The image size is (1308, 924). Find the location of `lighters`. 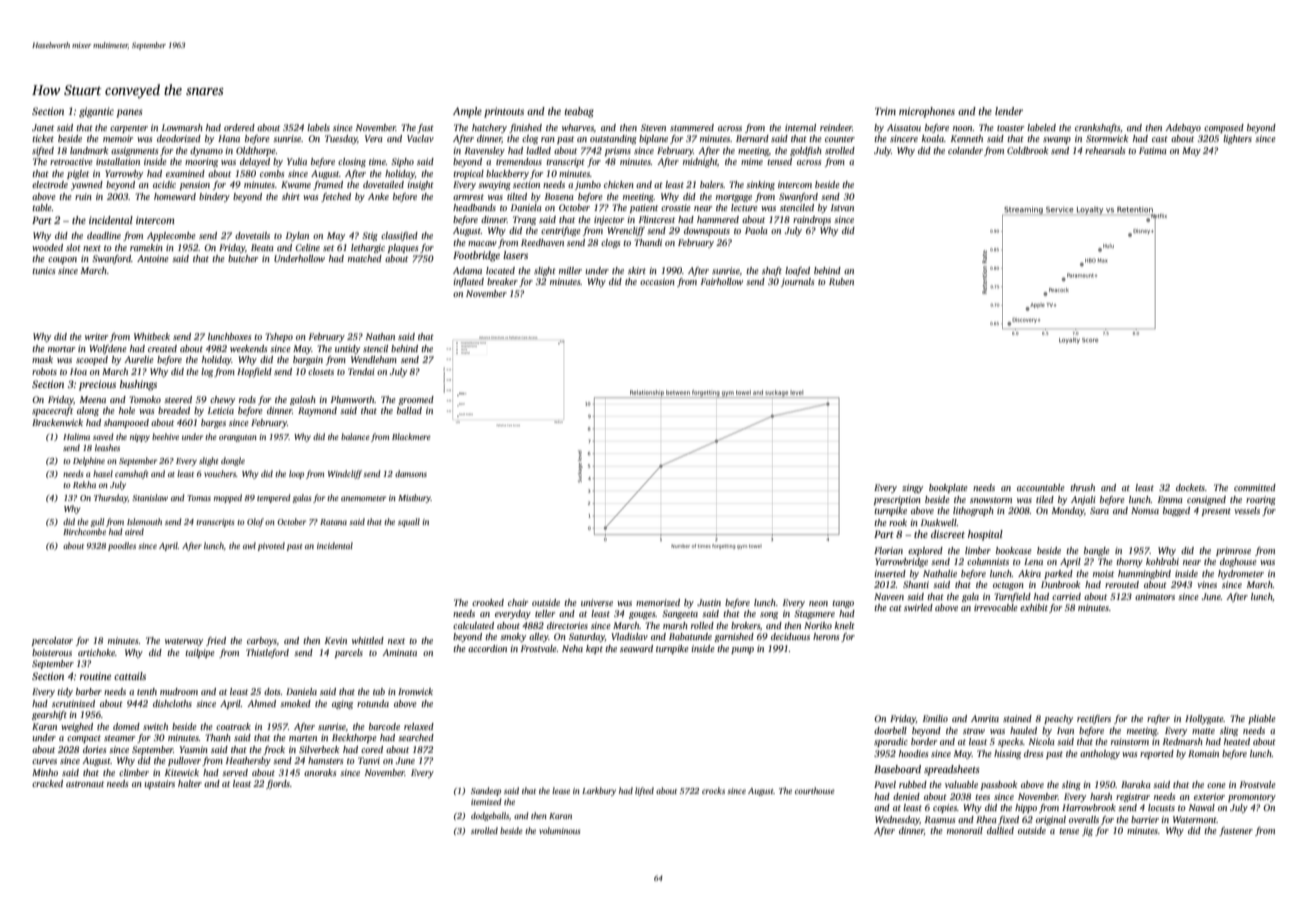

lighters is located at coordinates (1237, 139).
